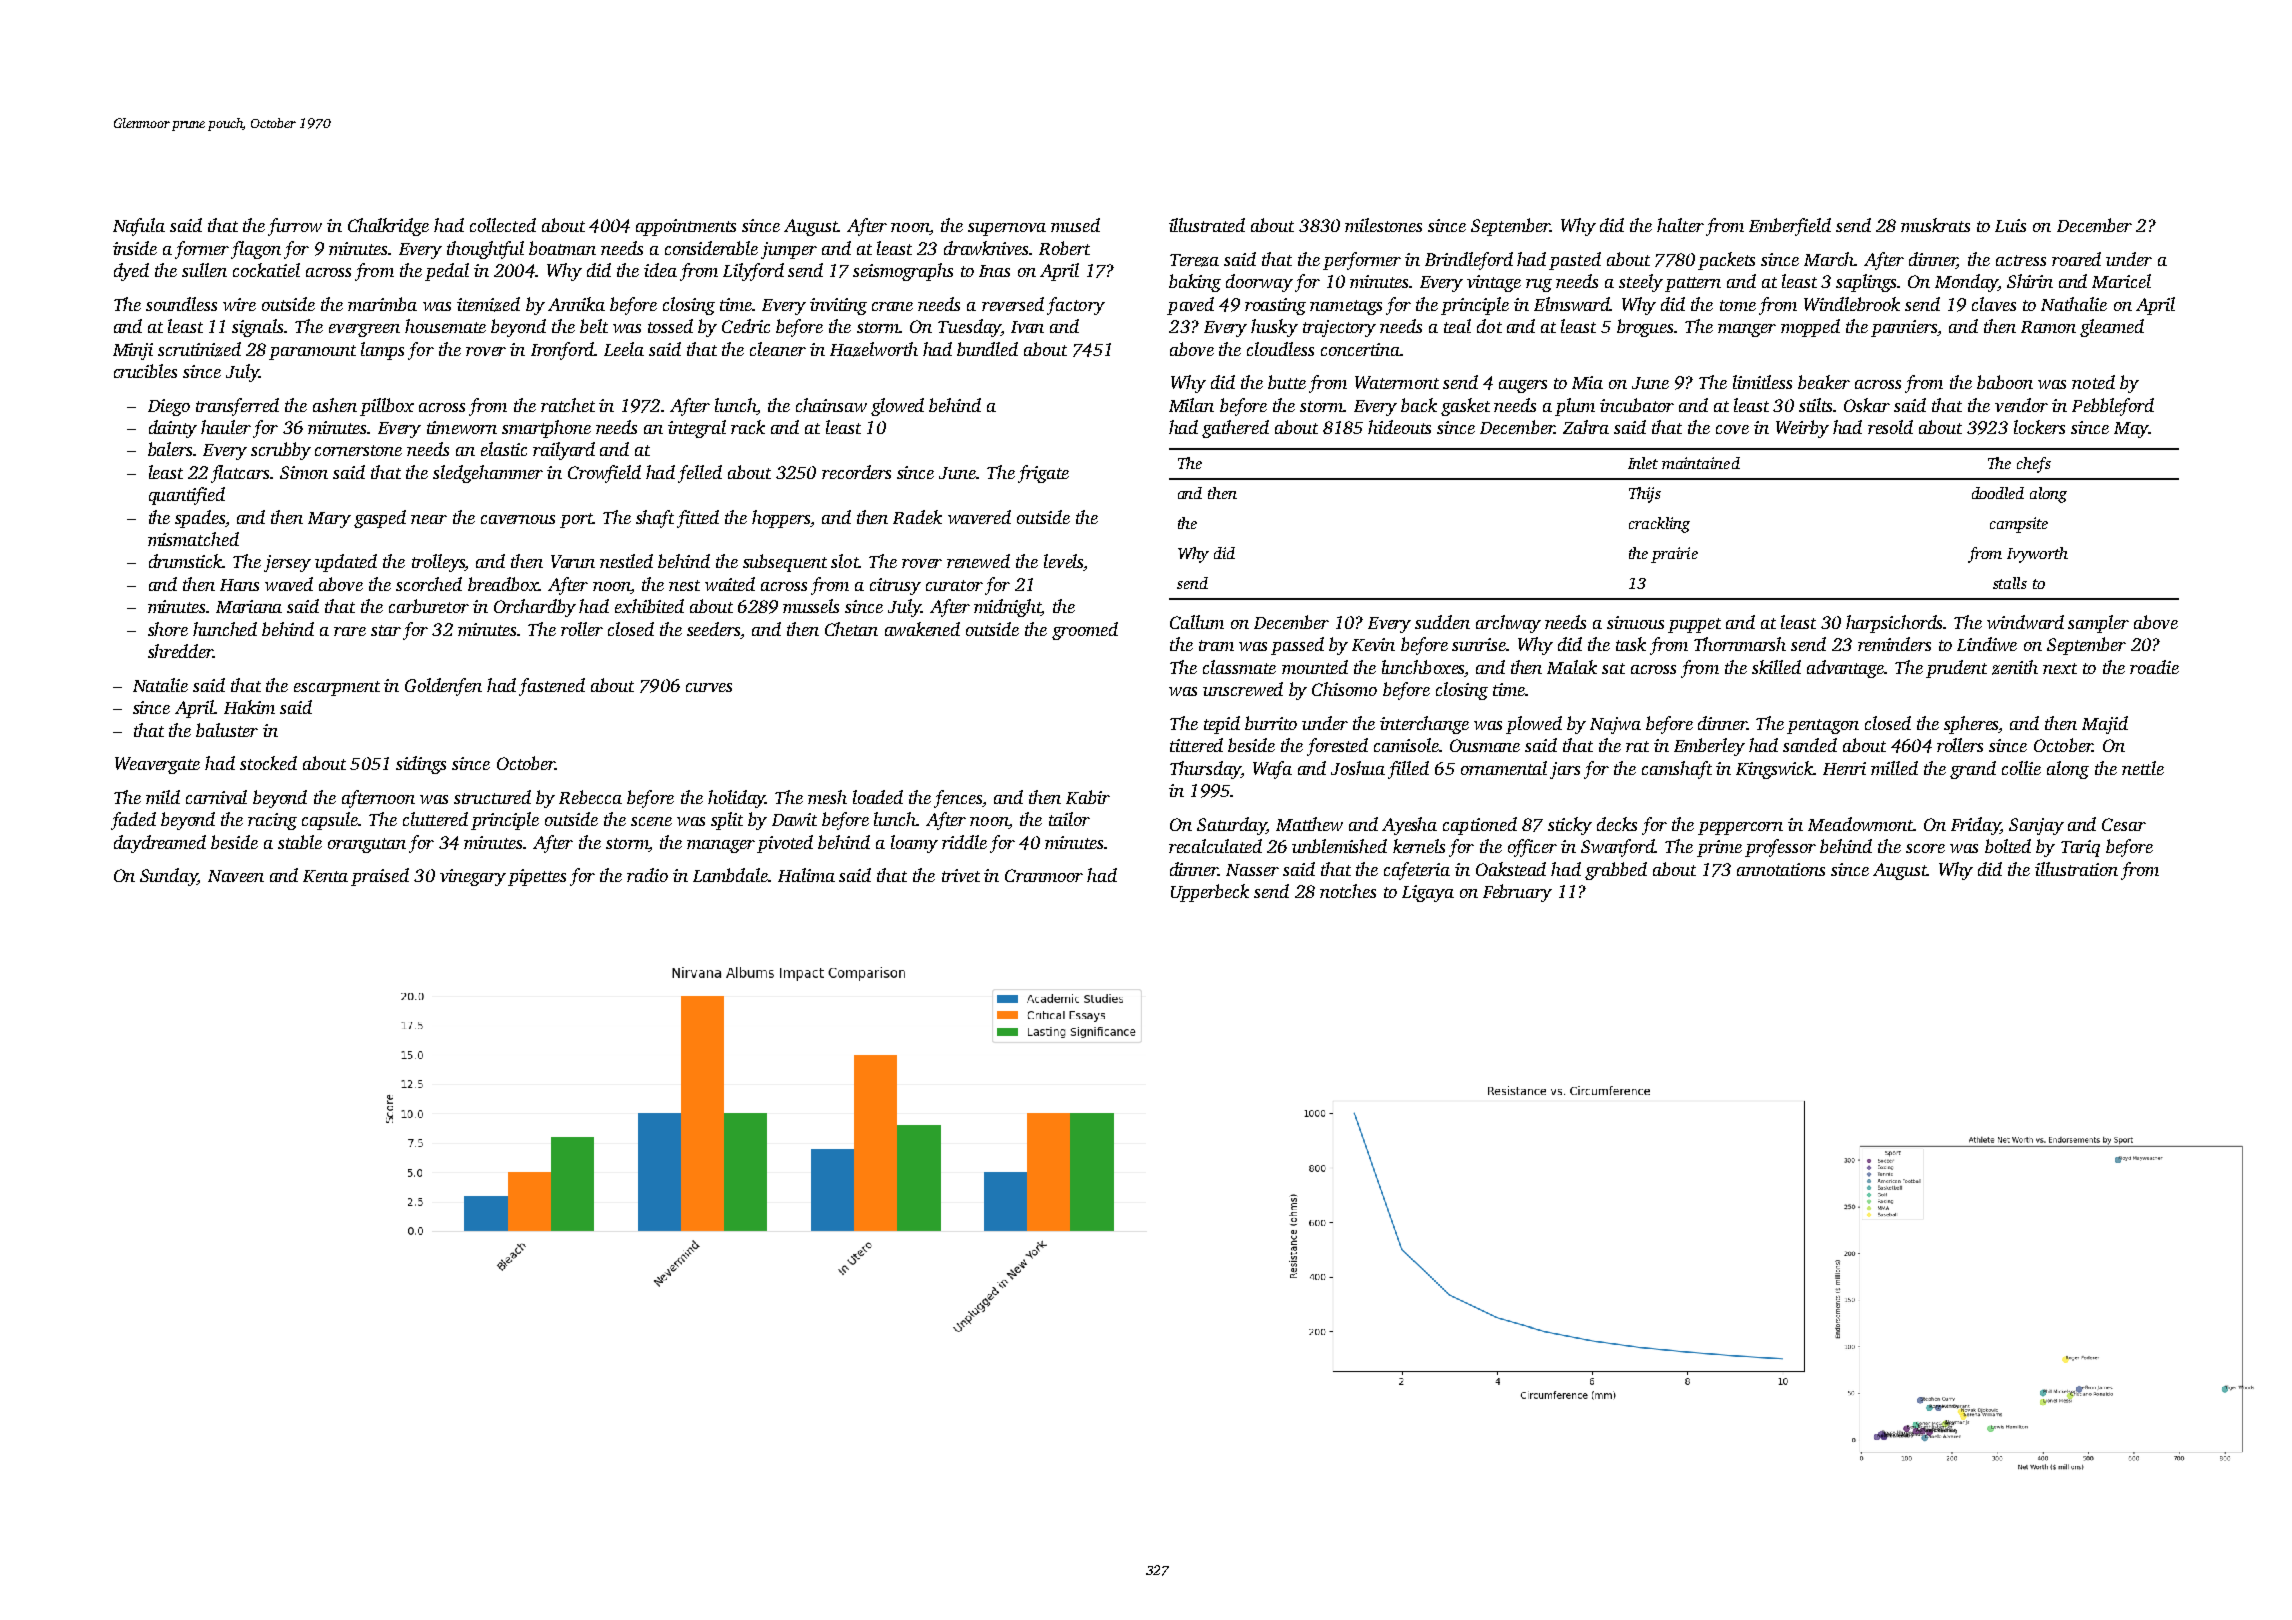 This screenshot has height=1620, width=2292. Describe the element at coordinates (851, 629) in the screenshot. I see `Chetan` at that location.
